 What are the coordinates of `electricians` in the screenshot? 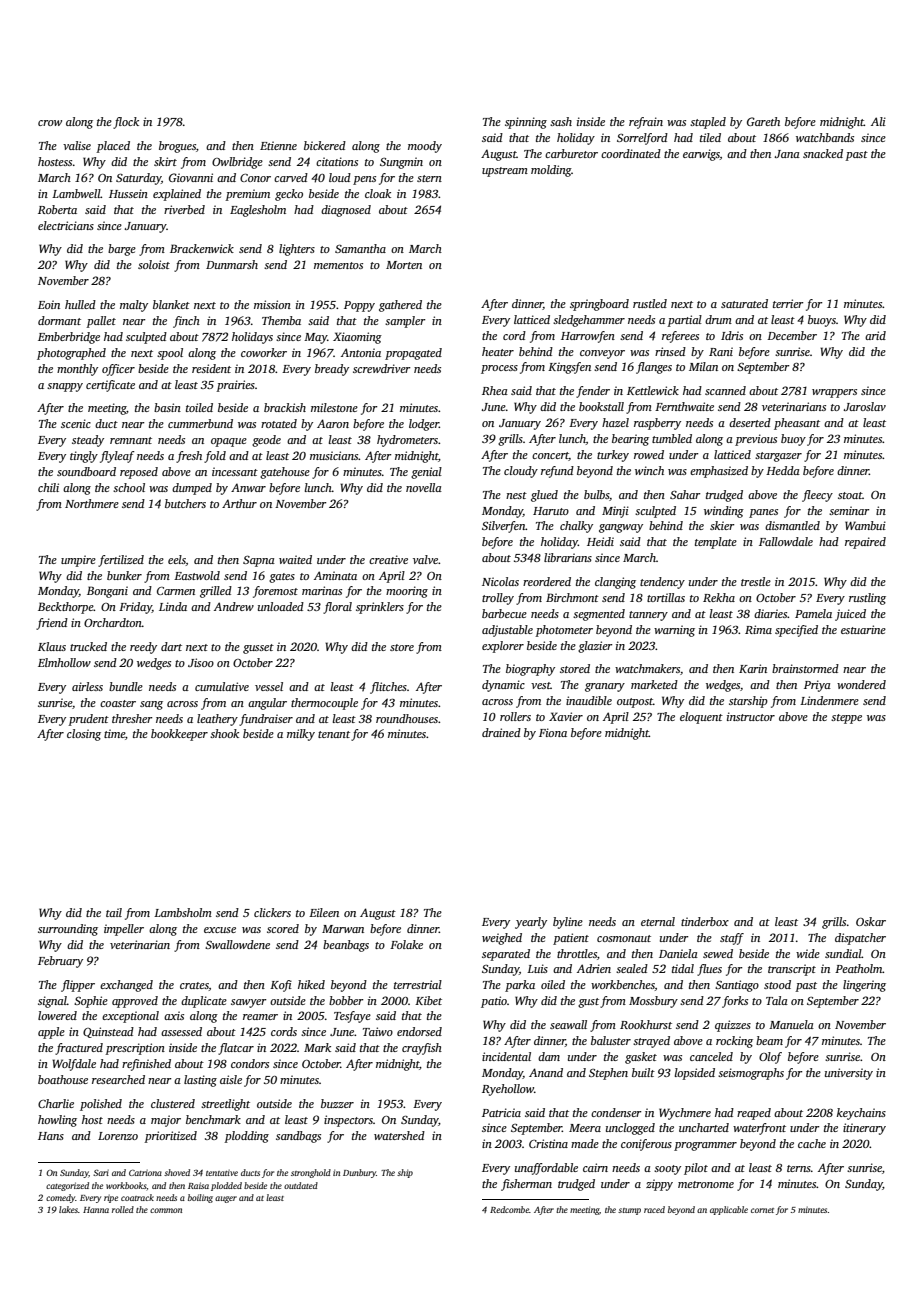 It's located at (66, 225).
